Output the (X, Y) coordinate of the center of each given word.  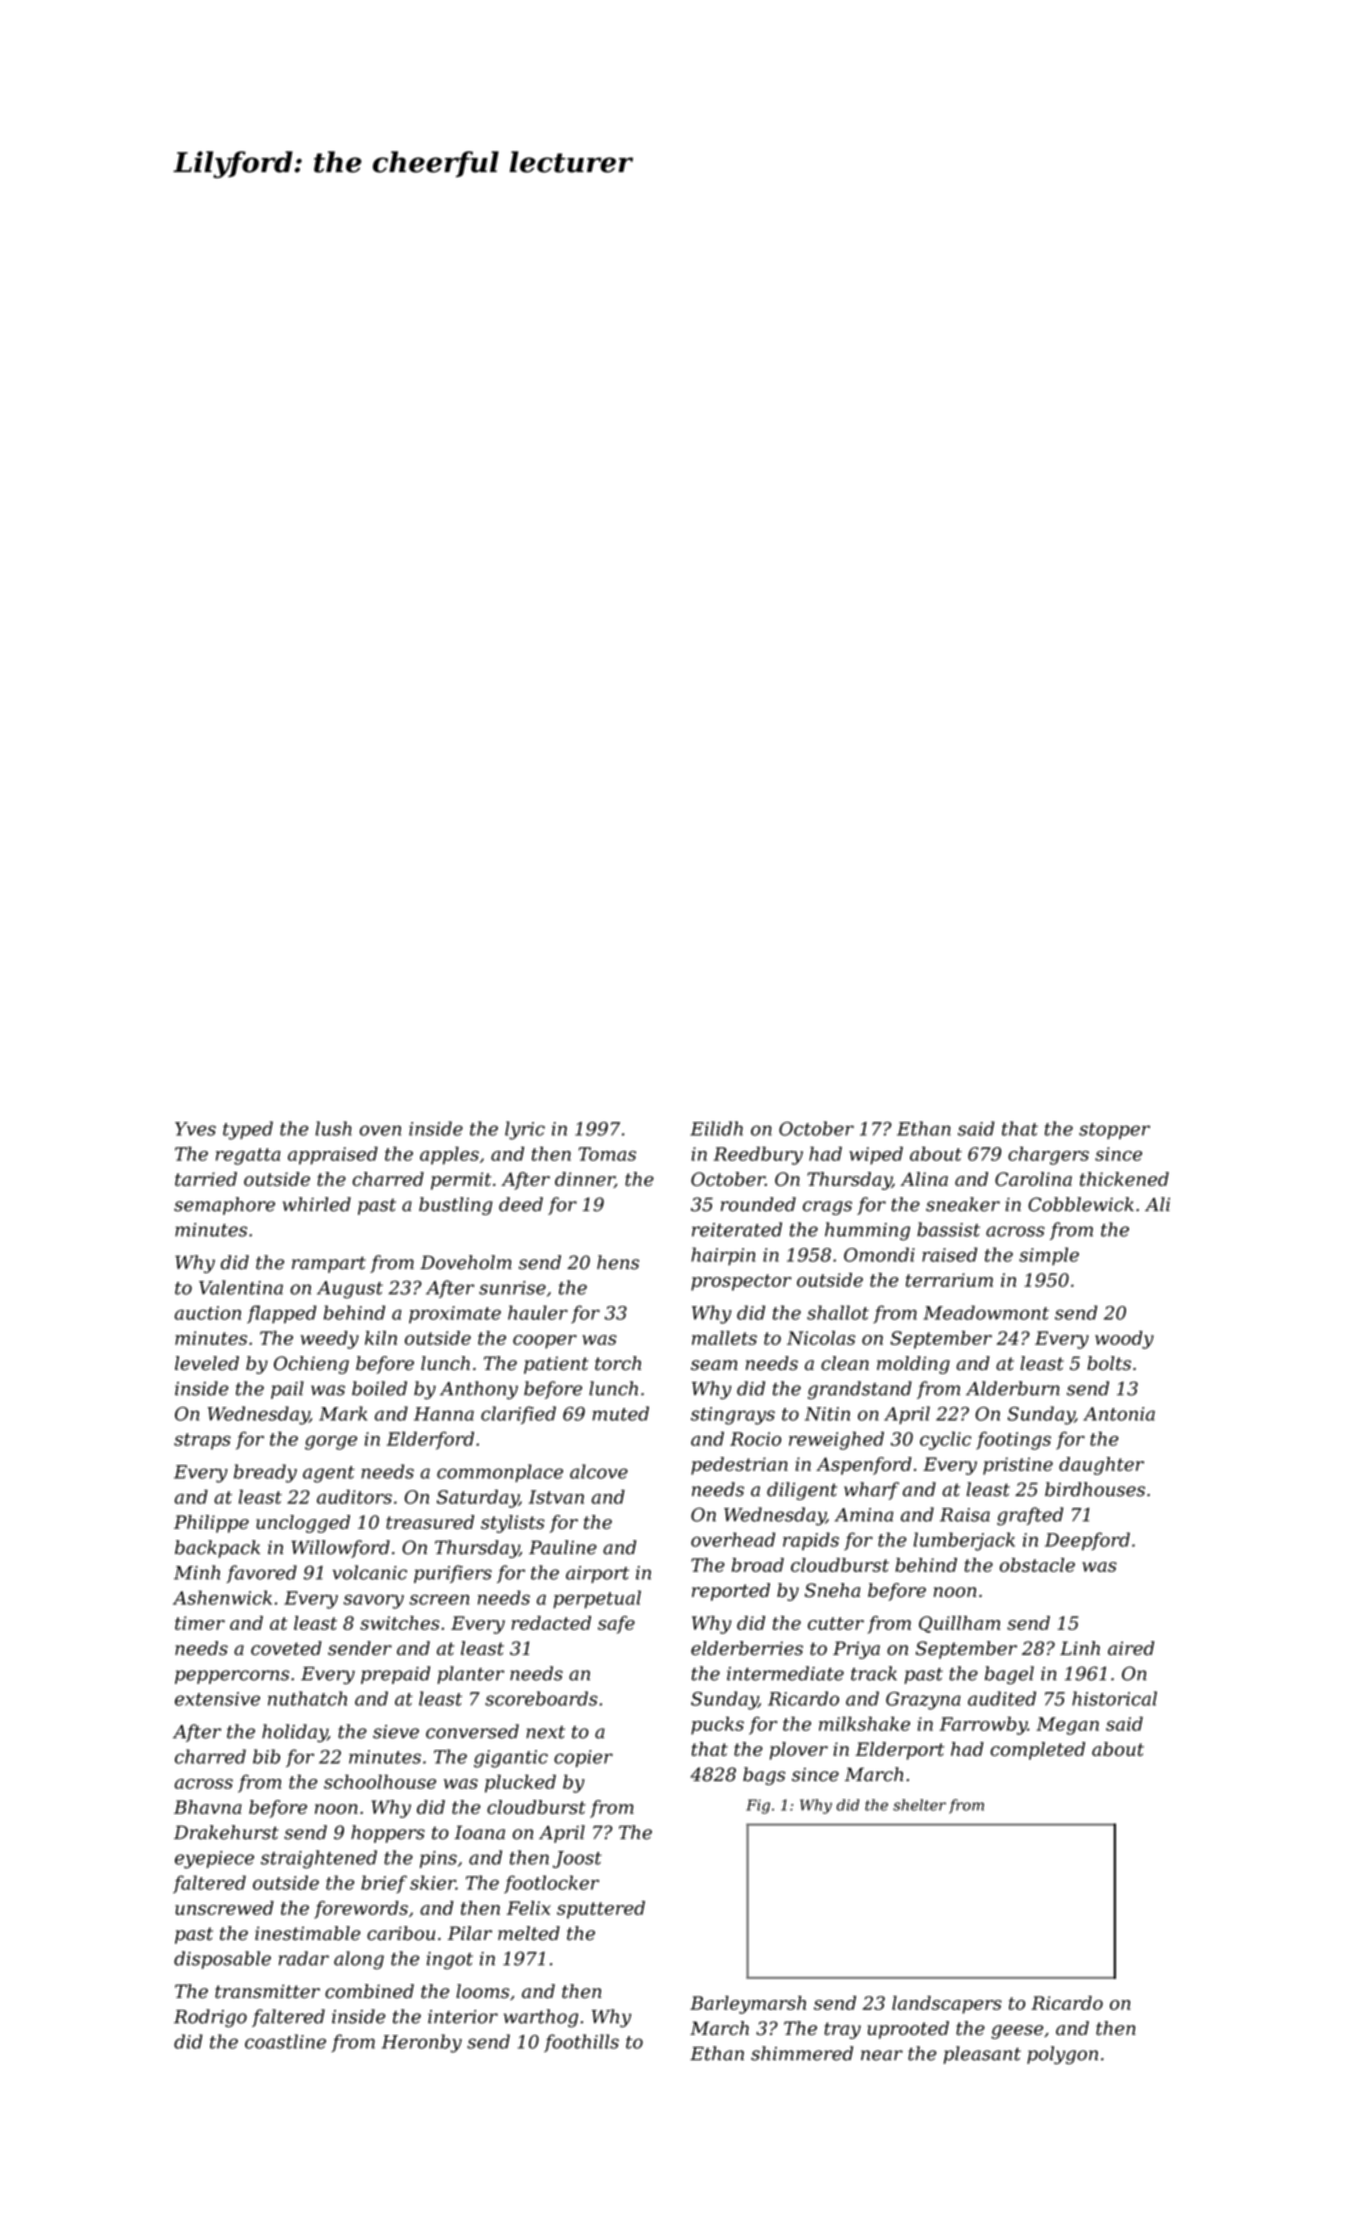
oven (380, 1130)
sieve (396, 1732)
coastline (285, 2041)
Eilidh (716, 1128)
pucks (717, 1725)
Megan (1067, 1726)
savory (373, 1601)
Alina (924, 1179)
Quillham (959, 1624)
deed (521, 1204)
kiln (381, 1338)
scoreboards (541, 1698)
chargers (1048, 1155)
